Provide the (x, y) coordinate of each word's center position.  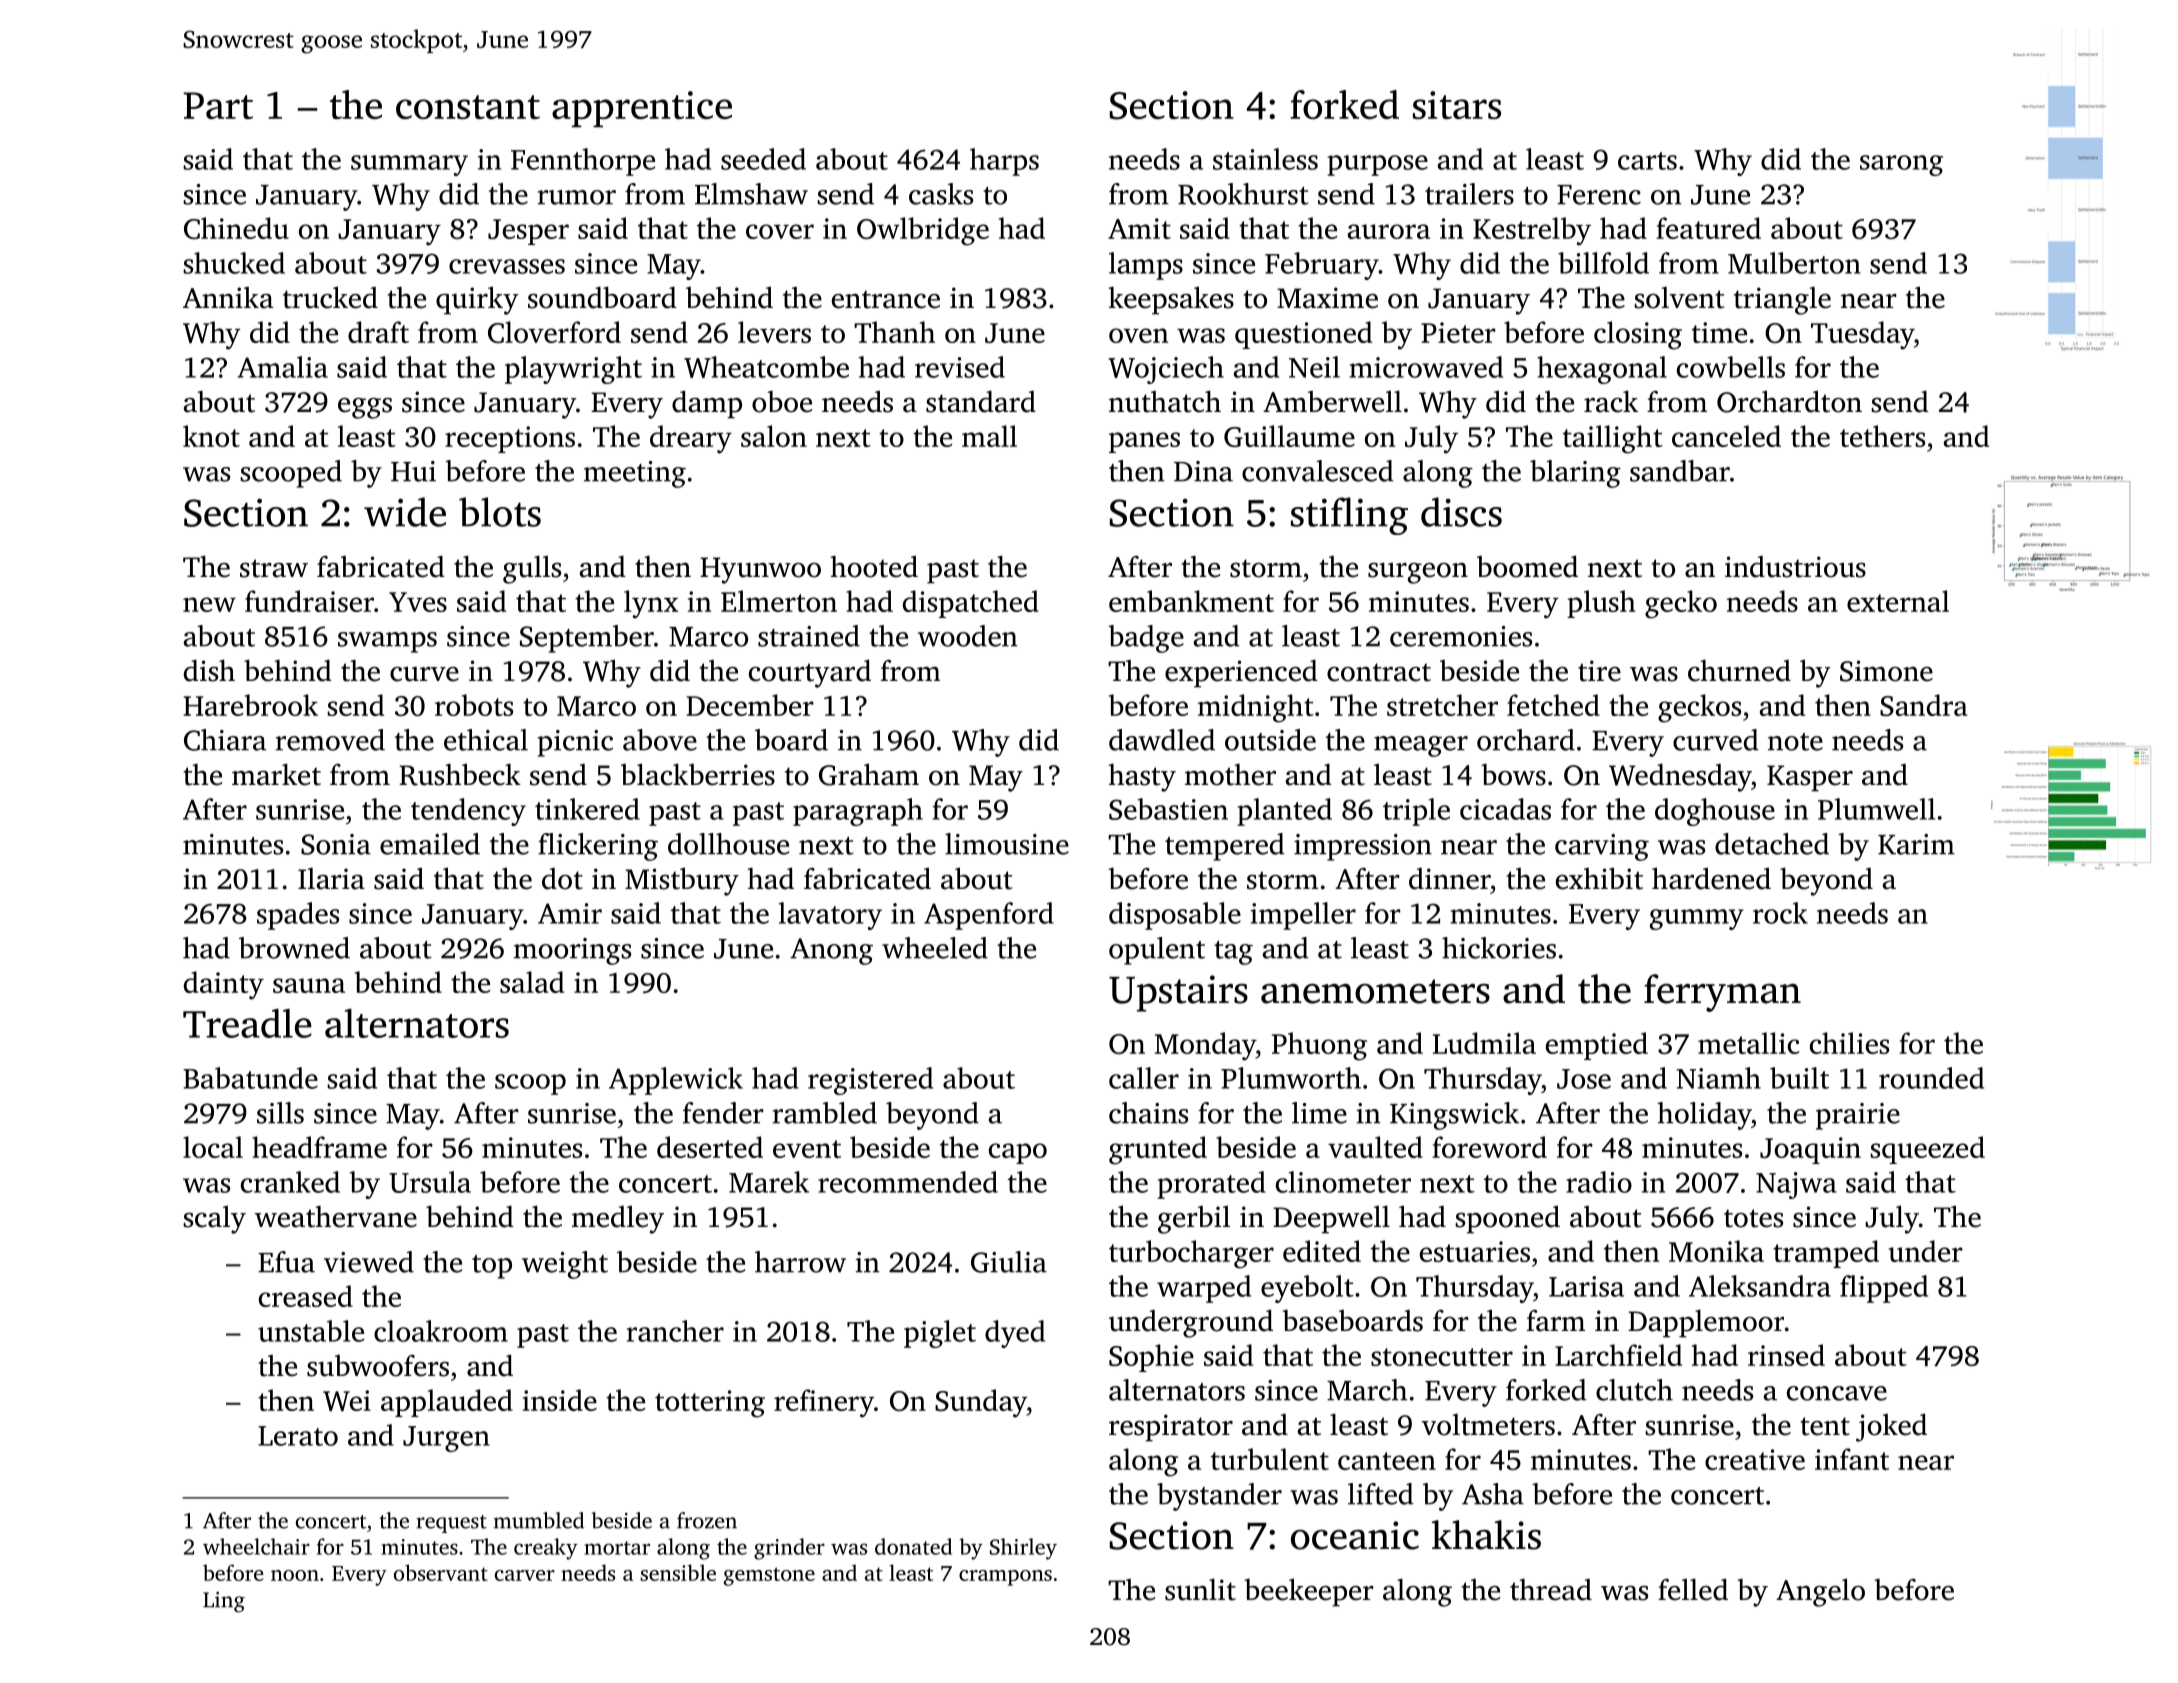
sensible (678, 1572)
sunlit (1200, 1589)
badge (1146, 639)
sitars (1457, 105)
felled (1693, 1589)
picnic (575, 743)
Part (218, 105)
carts (1647, 161)
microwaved (1426, 367)
